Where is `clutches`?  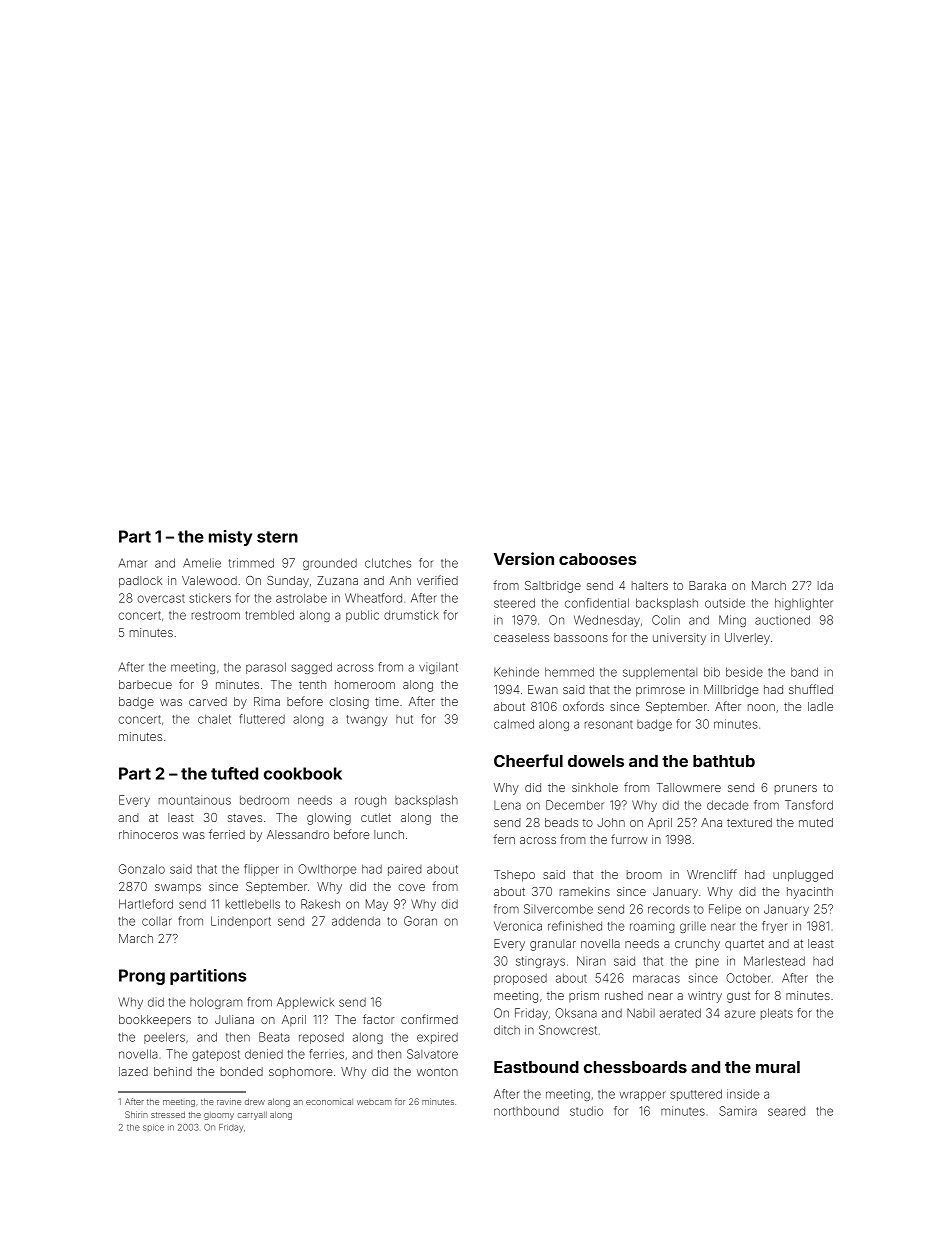 clutches is located at coordinates (388, 563).
